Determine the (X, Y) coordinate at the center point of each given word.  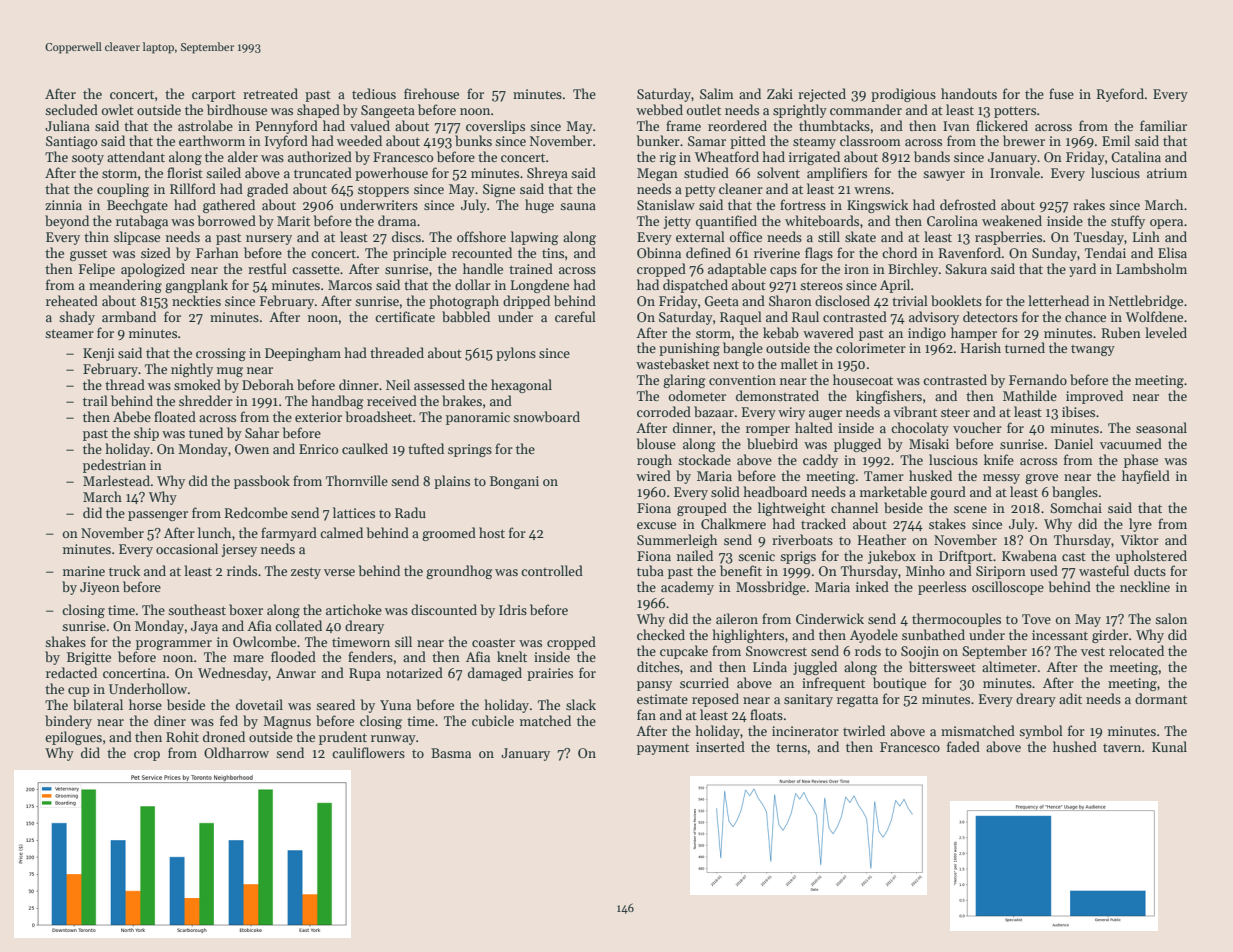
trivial (910, 300)
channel (854, 507)
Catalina (1136, 156)
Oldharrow (236, 752)
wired (653, 475)
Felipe (97, 270)
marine (84, 571)
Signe (499, 190)
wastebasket (673, 363)
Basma (451, 753)
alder (243, 156)
